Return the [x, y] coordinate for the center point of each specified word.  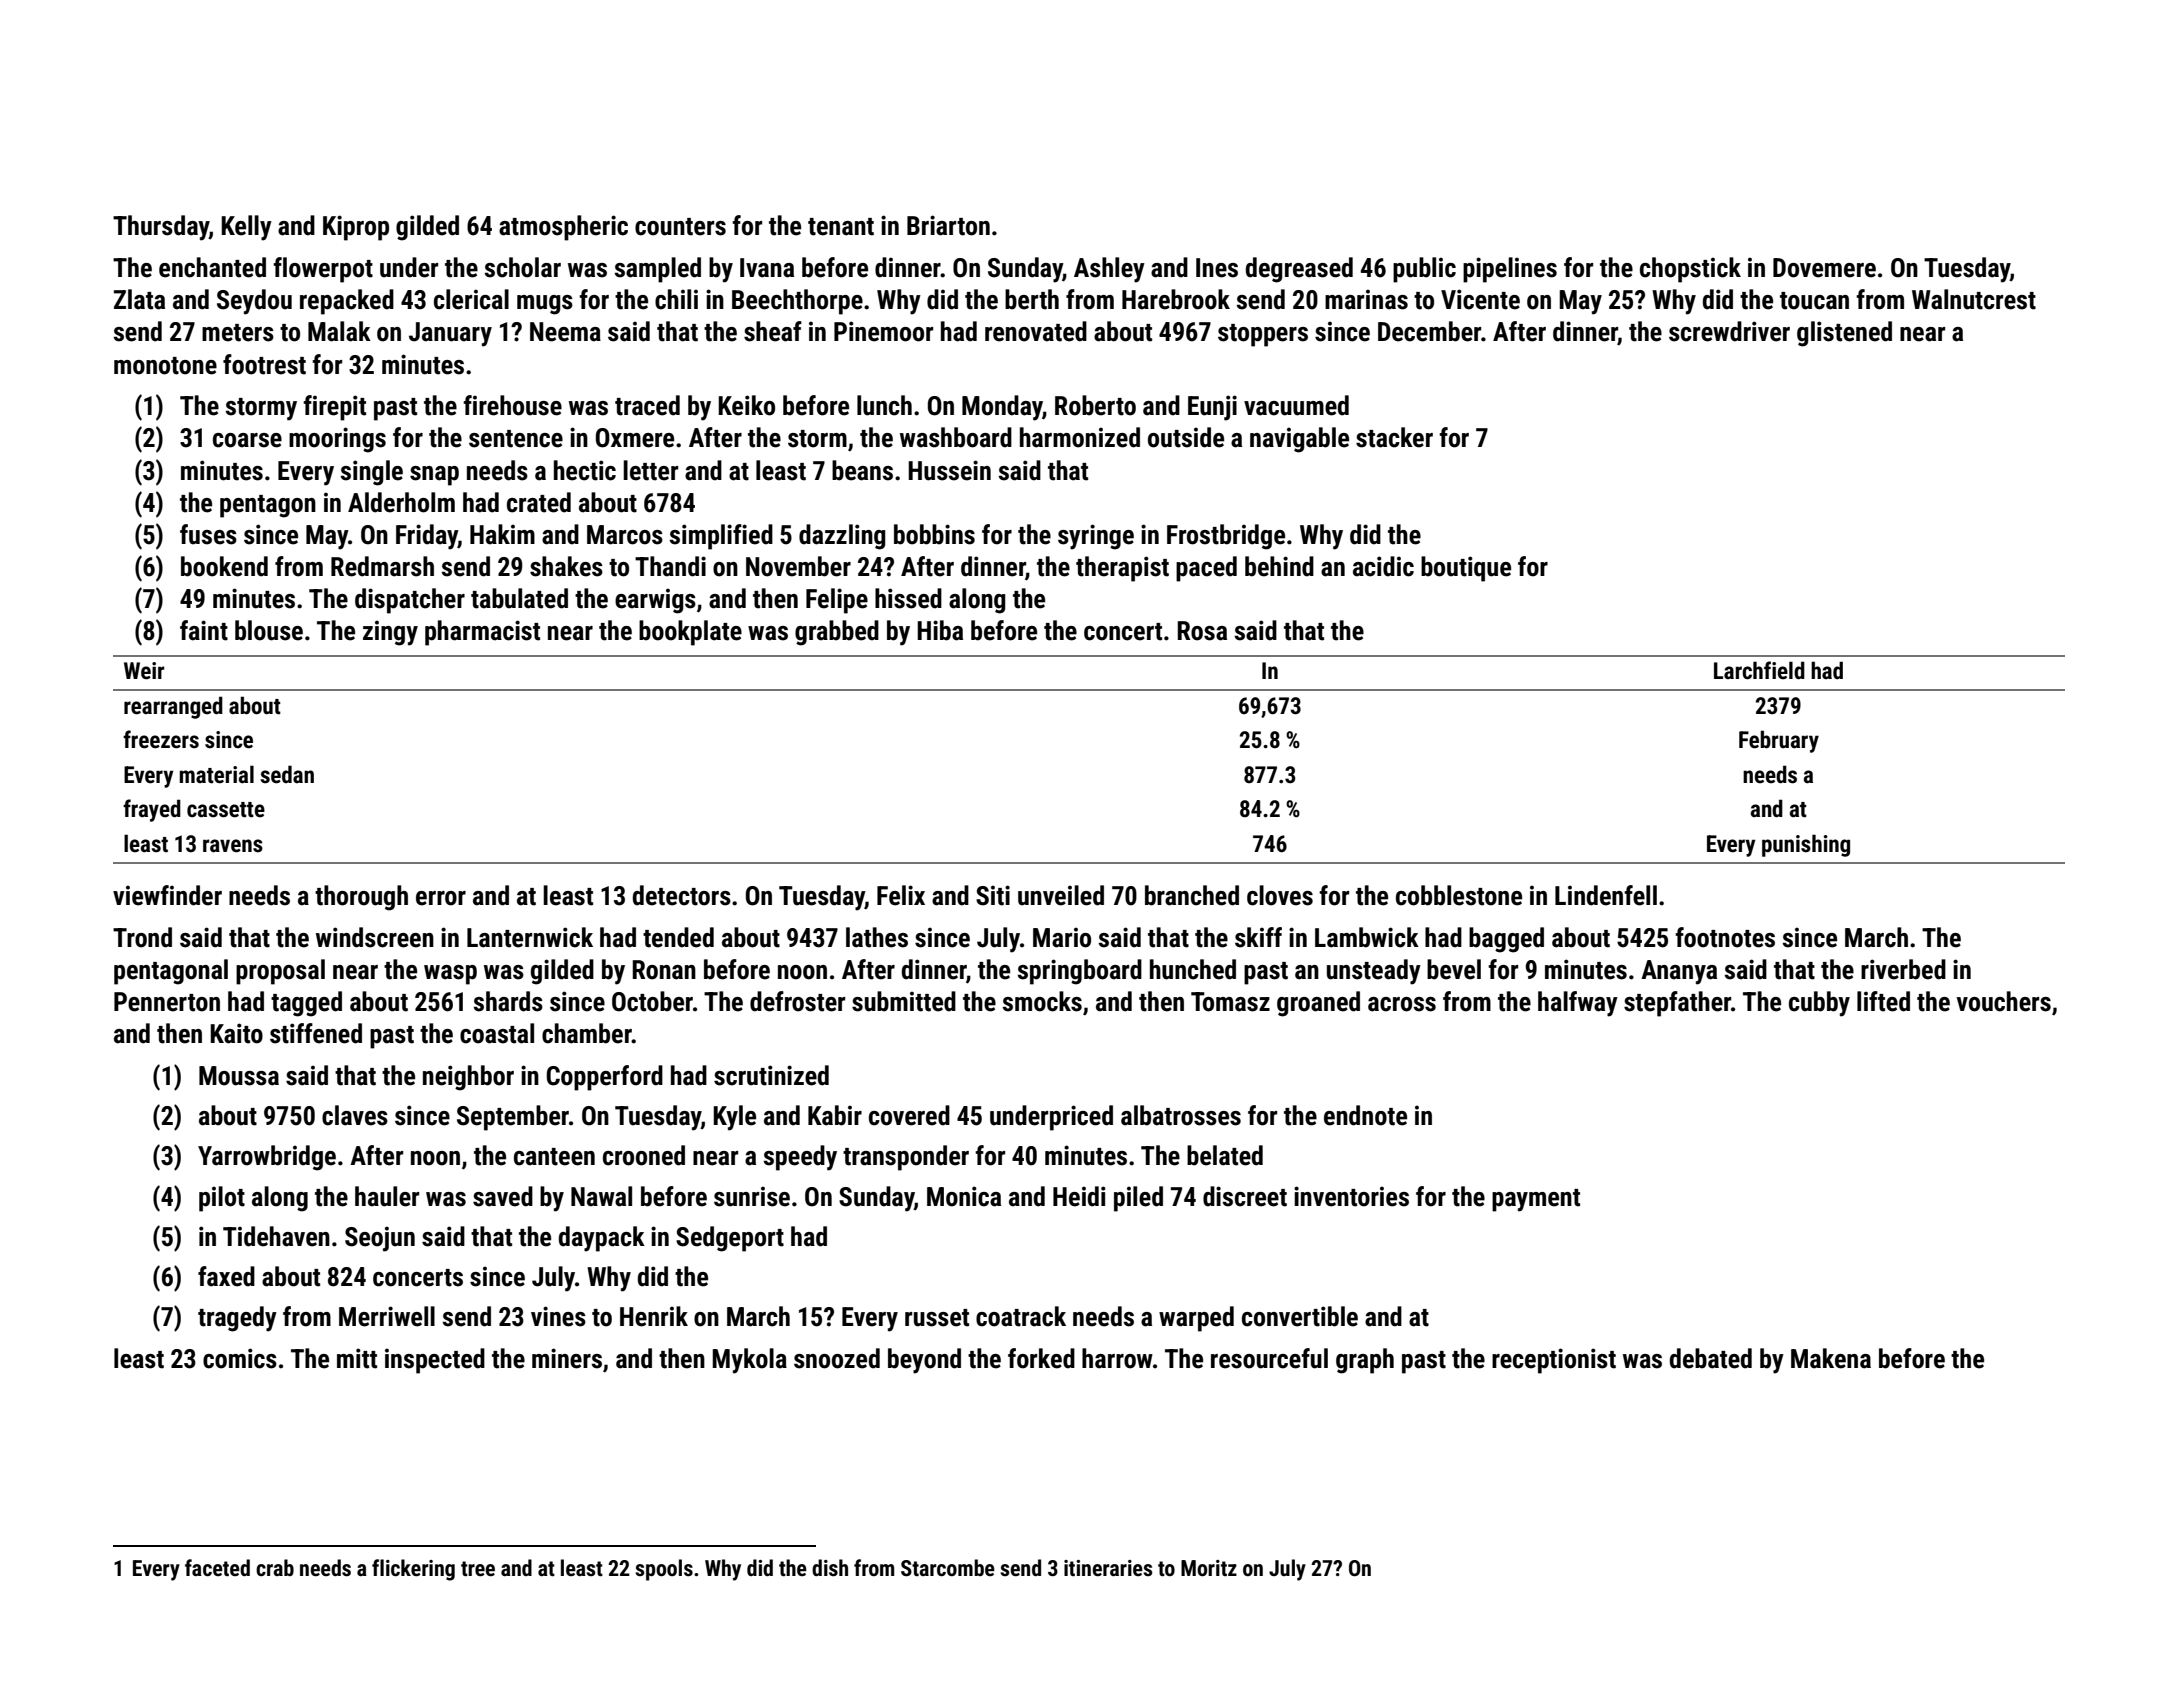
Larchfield [1759, 670]
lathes [877, 937]
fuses [208, 534]
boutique [1466, 569]
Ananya [1679, 972]
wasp [450, 975]
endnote [1365, 1115]
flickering [413, 1570]
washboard [956, 437]
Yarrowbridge [267, 1158]
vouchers [2003, 1001]
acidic [1383, 566]
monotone [165, 366]
